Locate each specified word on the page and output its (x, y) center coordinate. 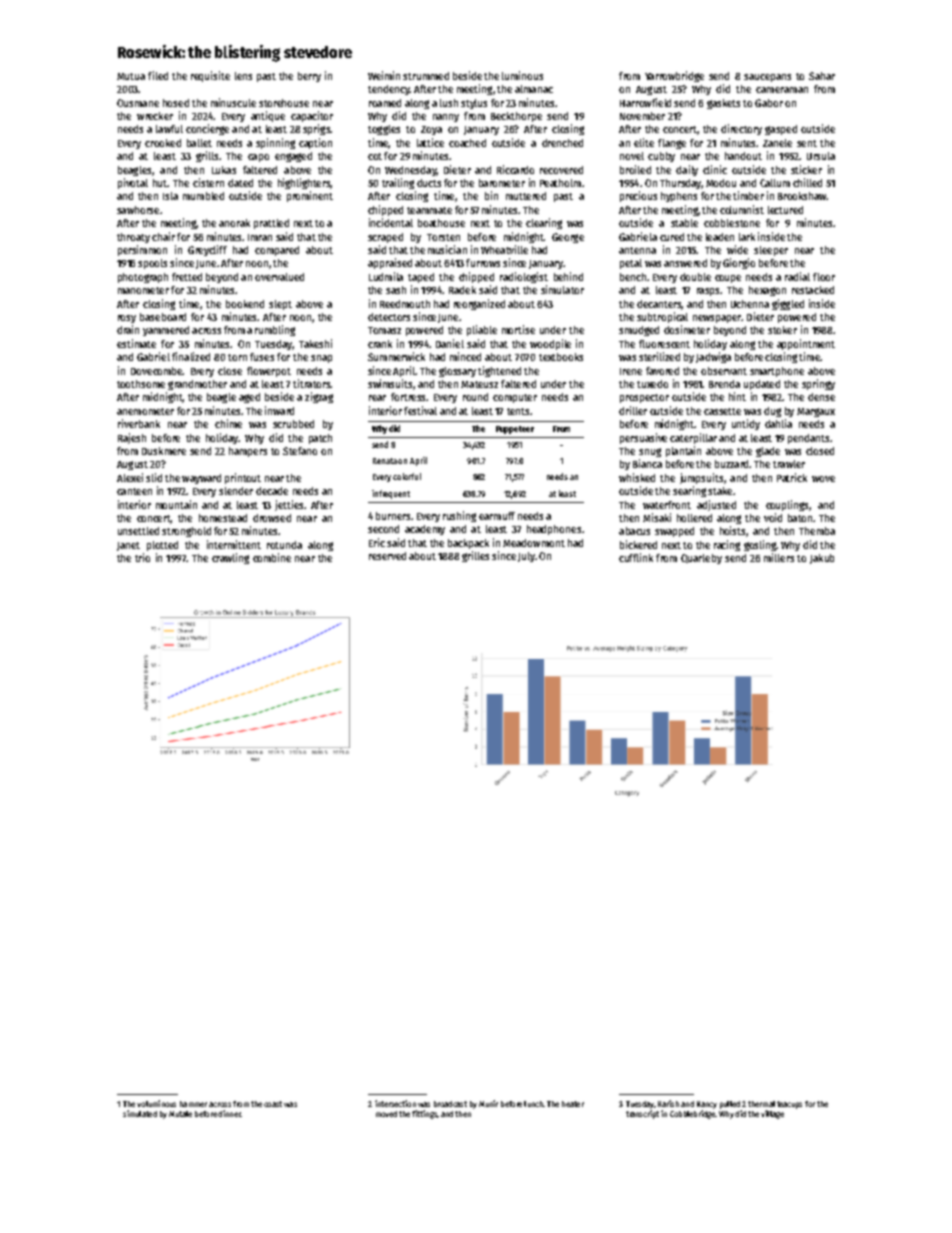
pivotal (133, 183)
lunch (533, 1104)
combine (272, 557)
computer (515, 398)
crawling (230, 558)
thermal (761, 1104)
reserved (387, 556)
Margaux (816, 412)
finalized (191, 356)
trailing (398, 183)
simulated (140, 1113)
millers (779, 557)
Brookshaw (802, 196)
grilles (475, 556)
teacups (789, 1105)
